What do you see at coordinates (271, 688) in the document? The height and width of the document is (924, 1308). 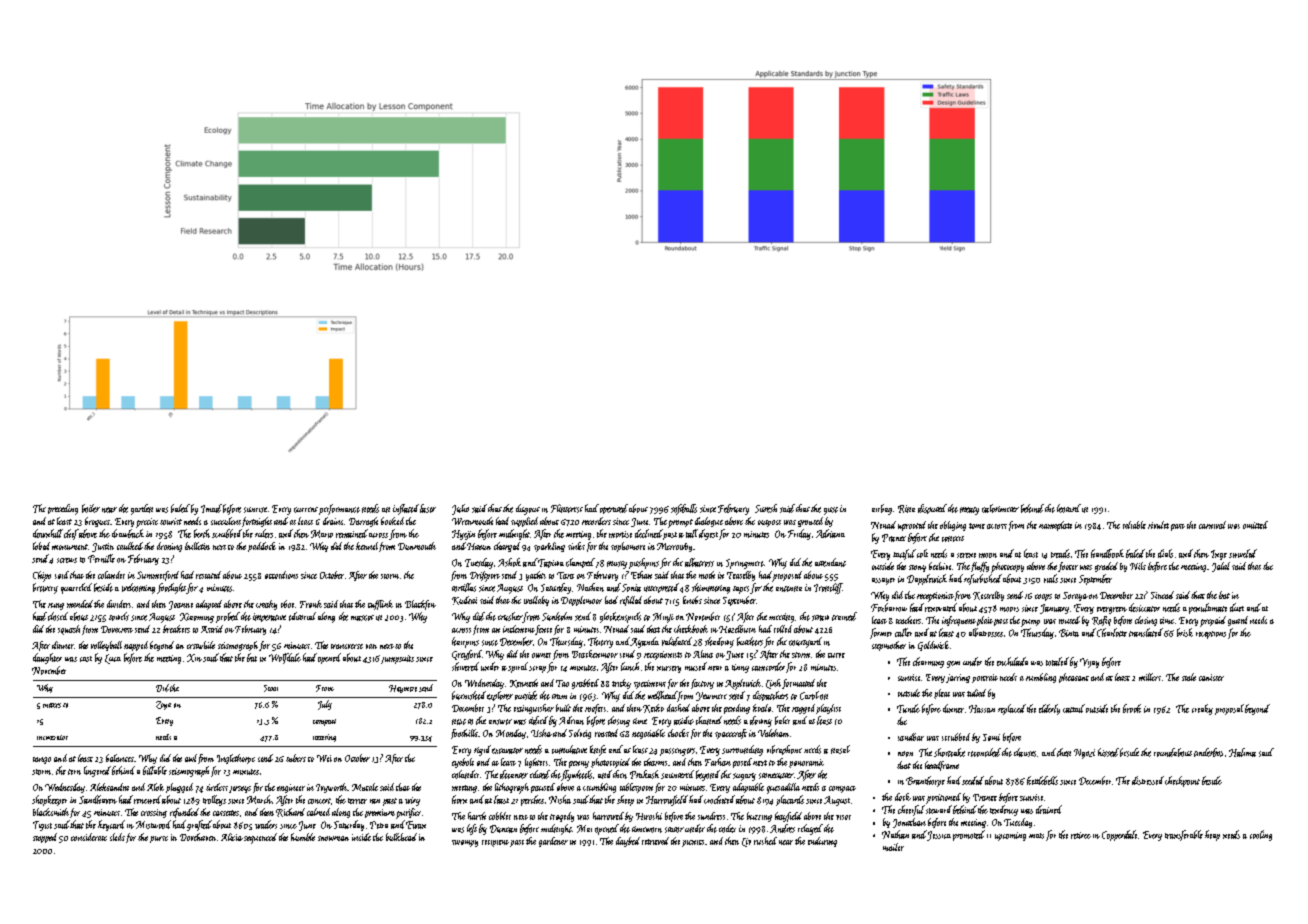 I see `Stoat` at bounding box center [271, 688].
